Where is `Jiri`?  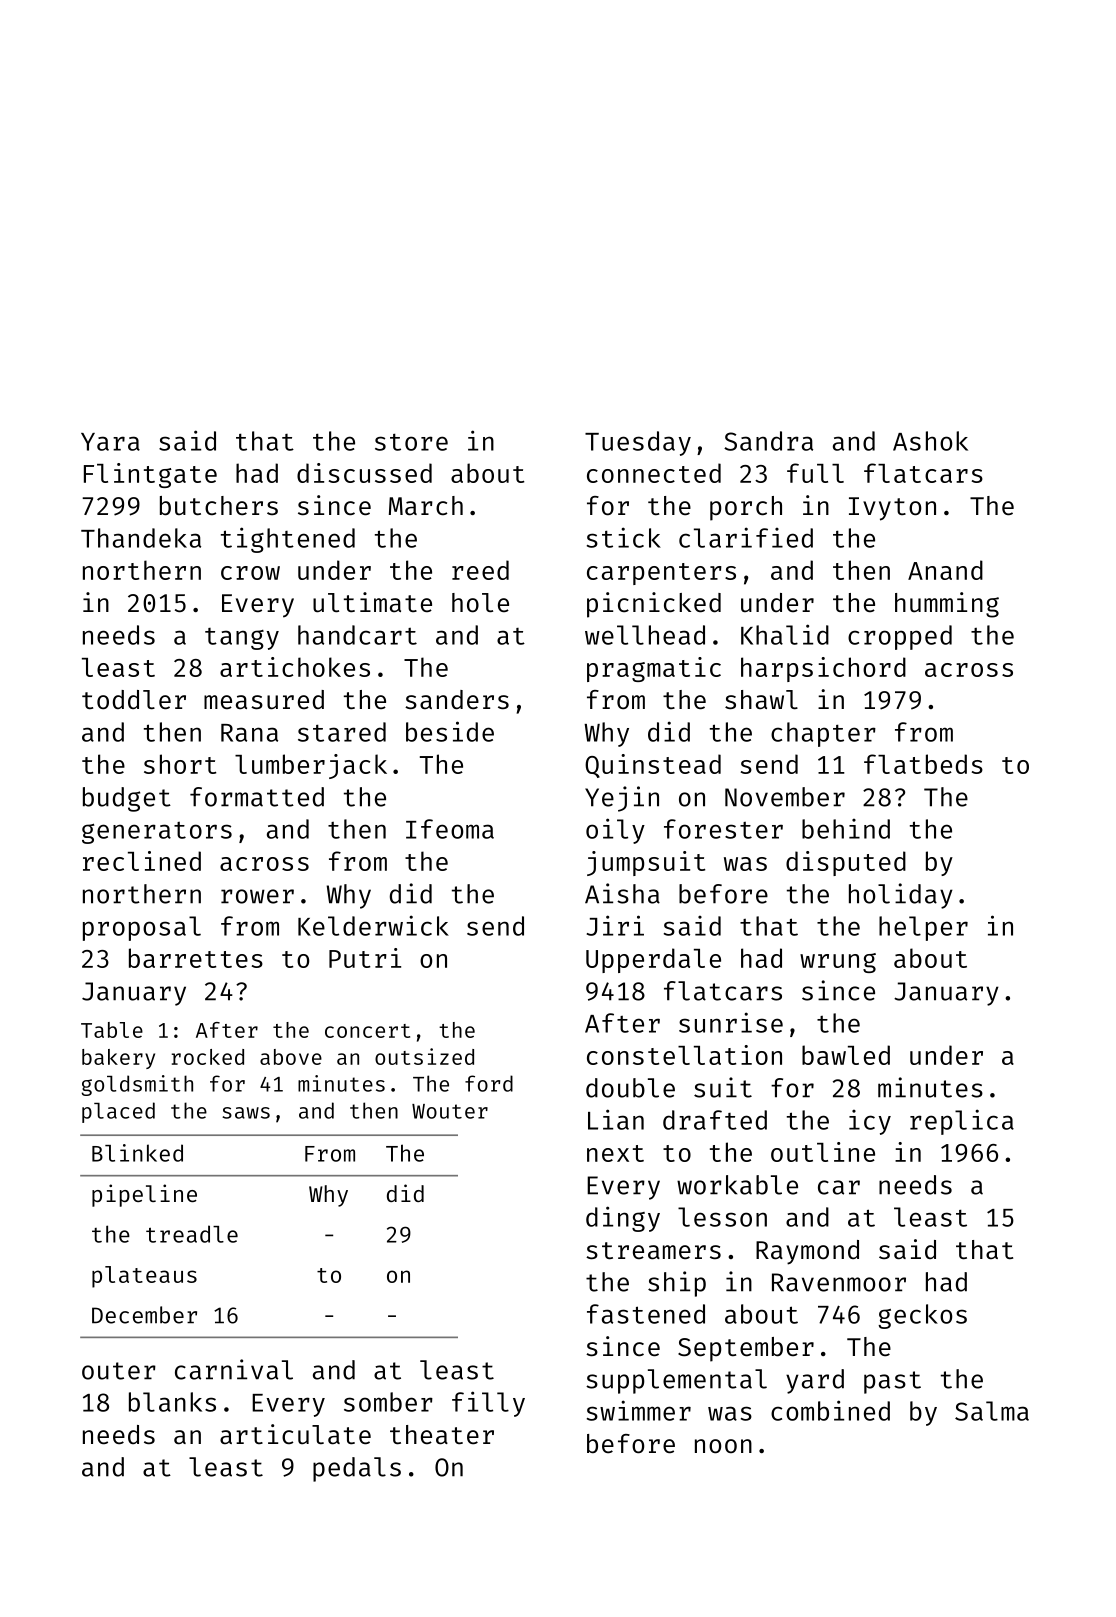
Jiri is located at coordinates (615, 925).
